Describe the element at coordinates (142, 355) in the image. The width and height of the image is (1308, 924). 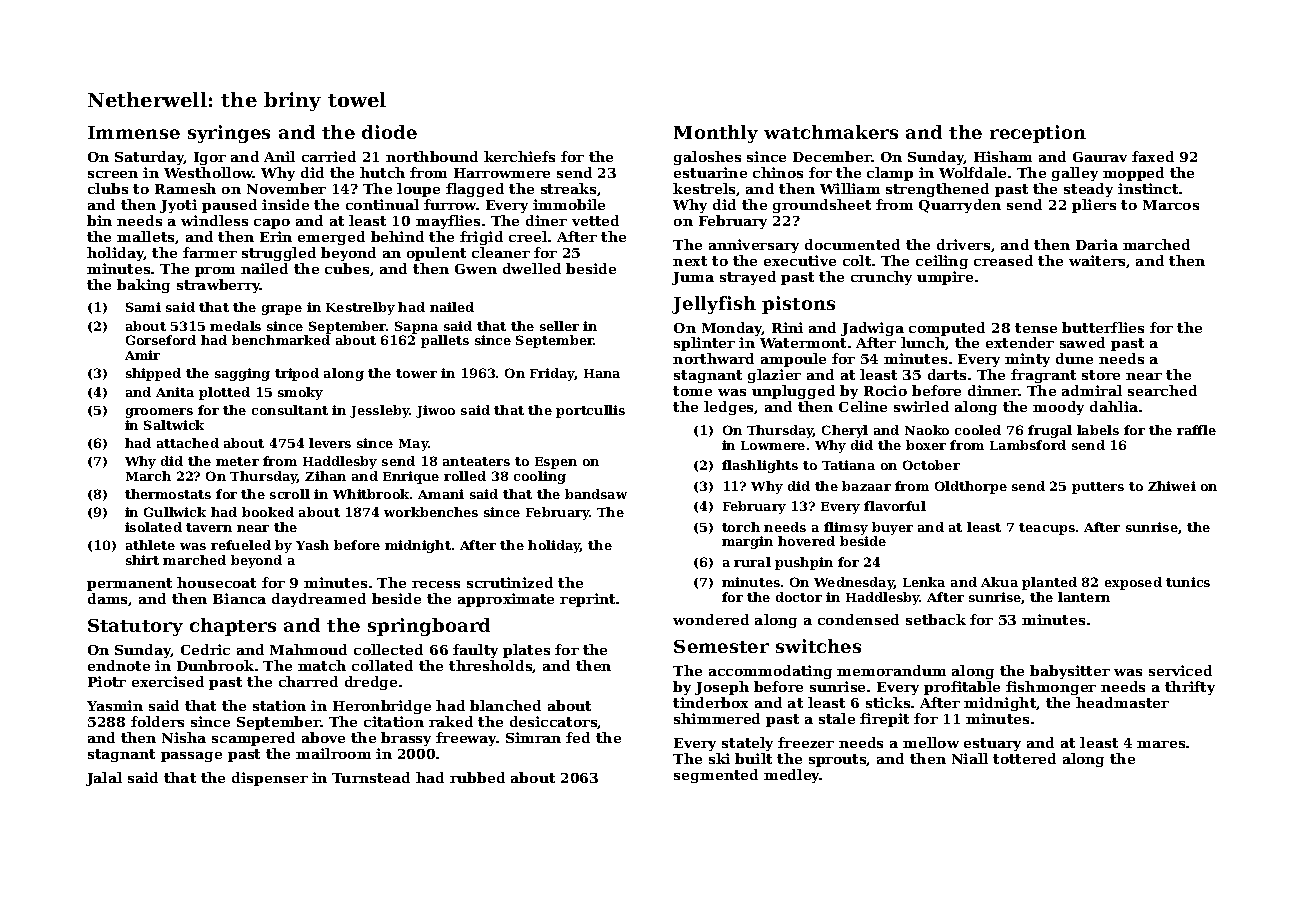
I see `Amir` at that location.
